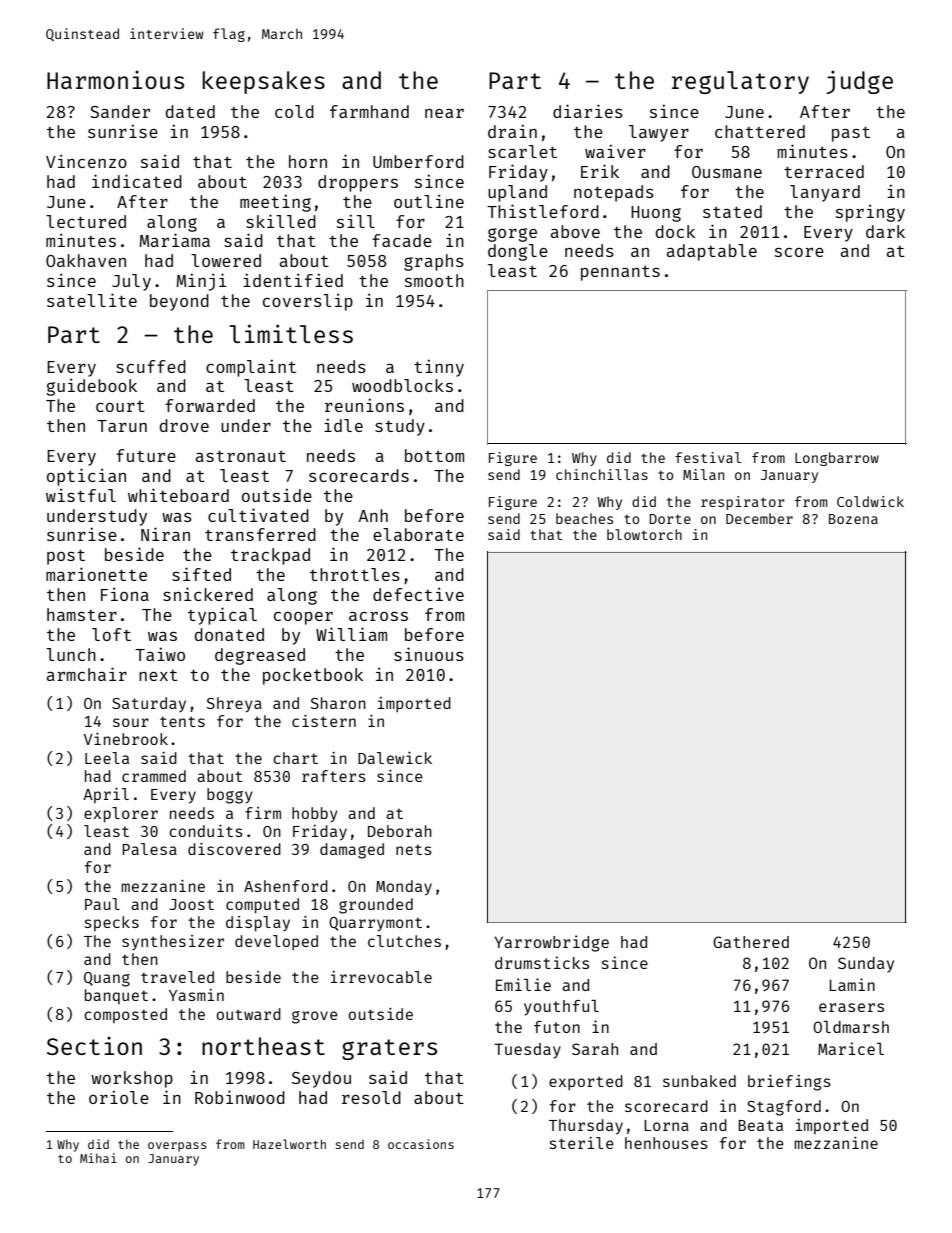  Describe the element at coordinates (260, 656) in the document. I see `degreased` at that location.
